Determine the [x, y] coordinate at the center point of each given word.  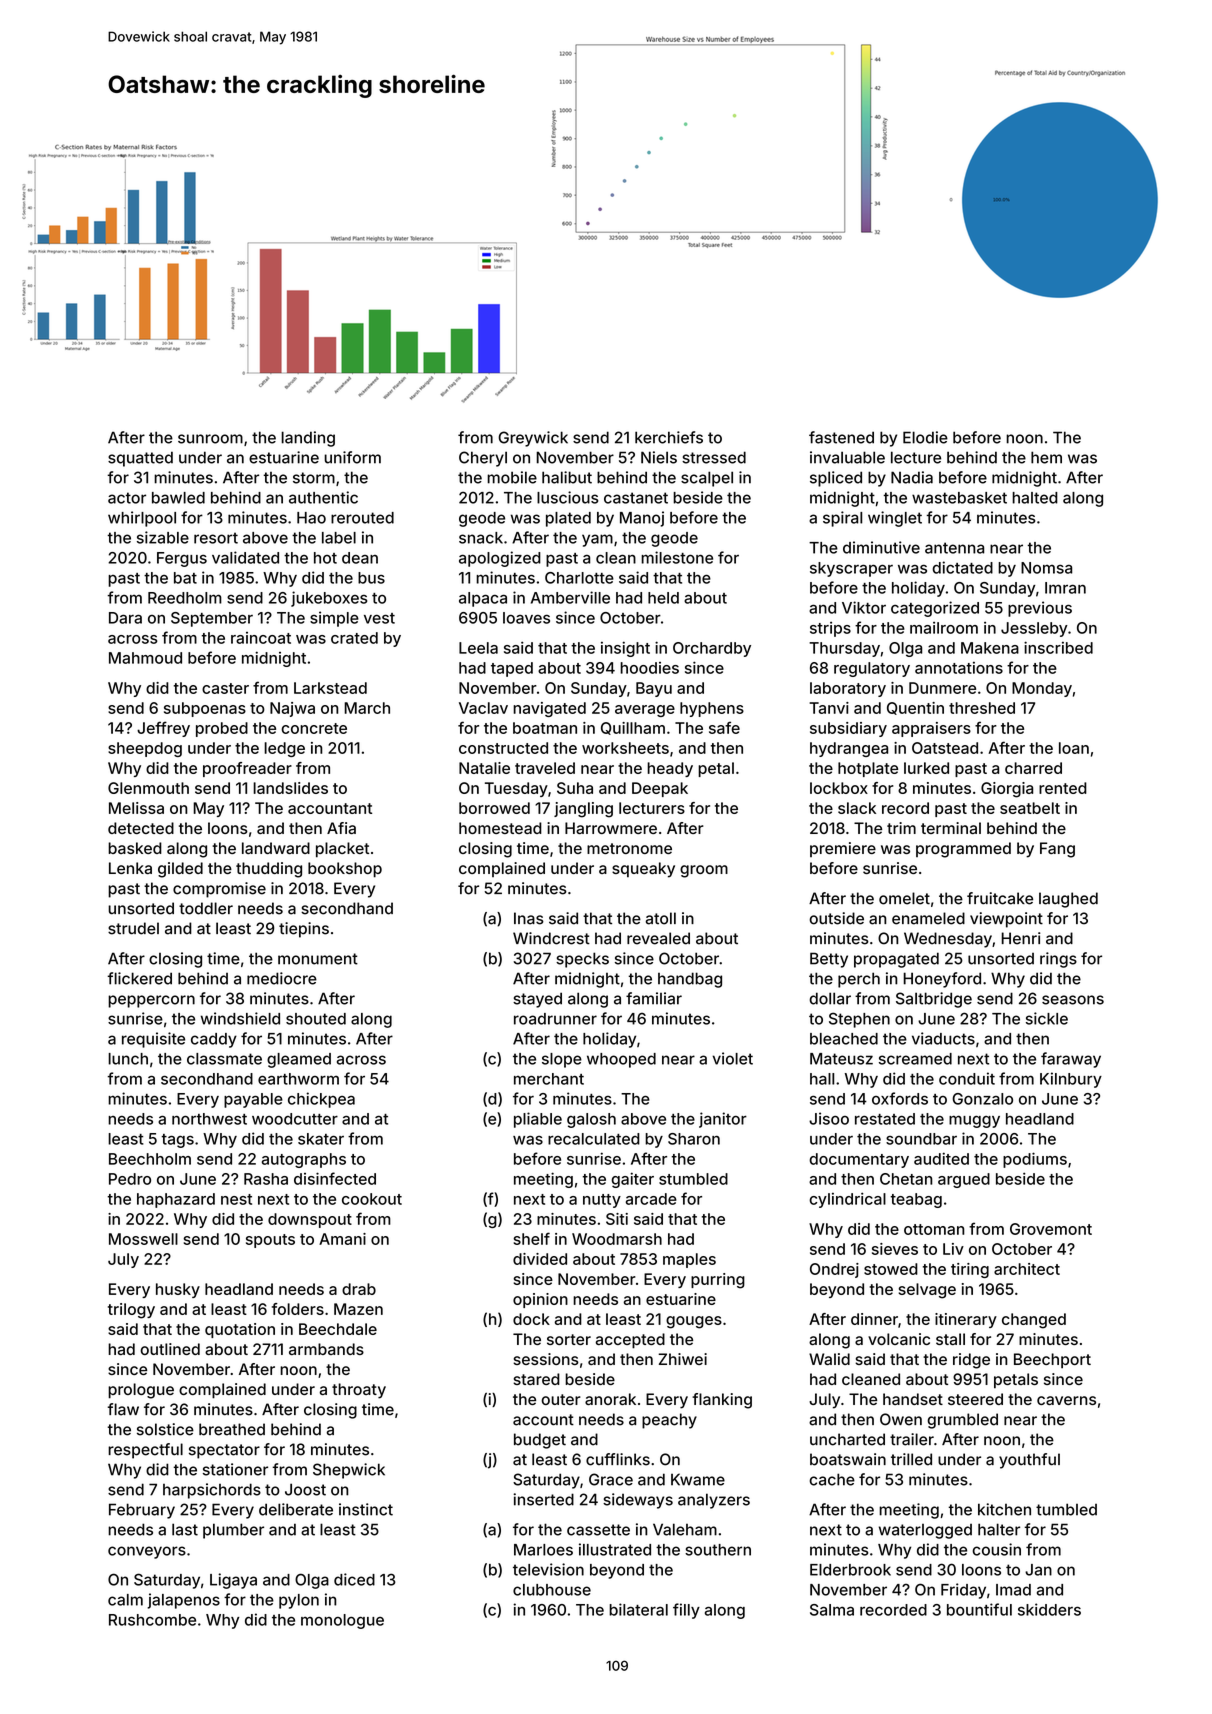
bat [185, 578]
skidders [1049, 1609]
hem [1046, 457]
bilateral [638, 1609]
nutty [602, 1201]
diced [354, 1579]
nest [236, 1199]
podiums [1035, 1160]
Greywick [533, 439]
